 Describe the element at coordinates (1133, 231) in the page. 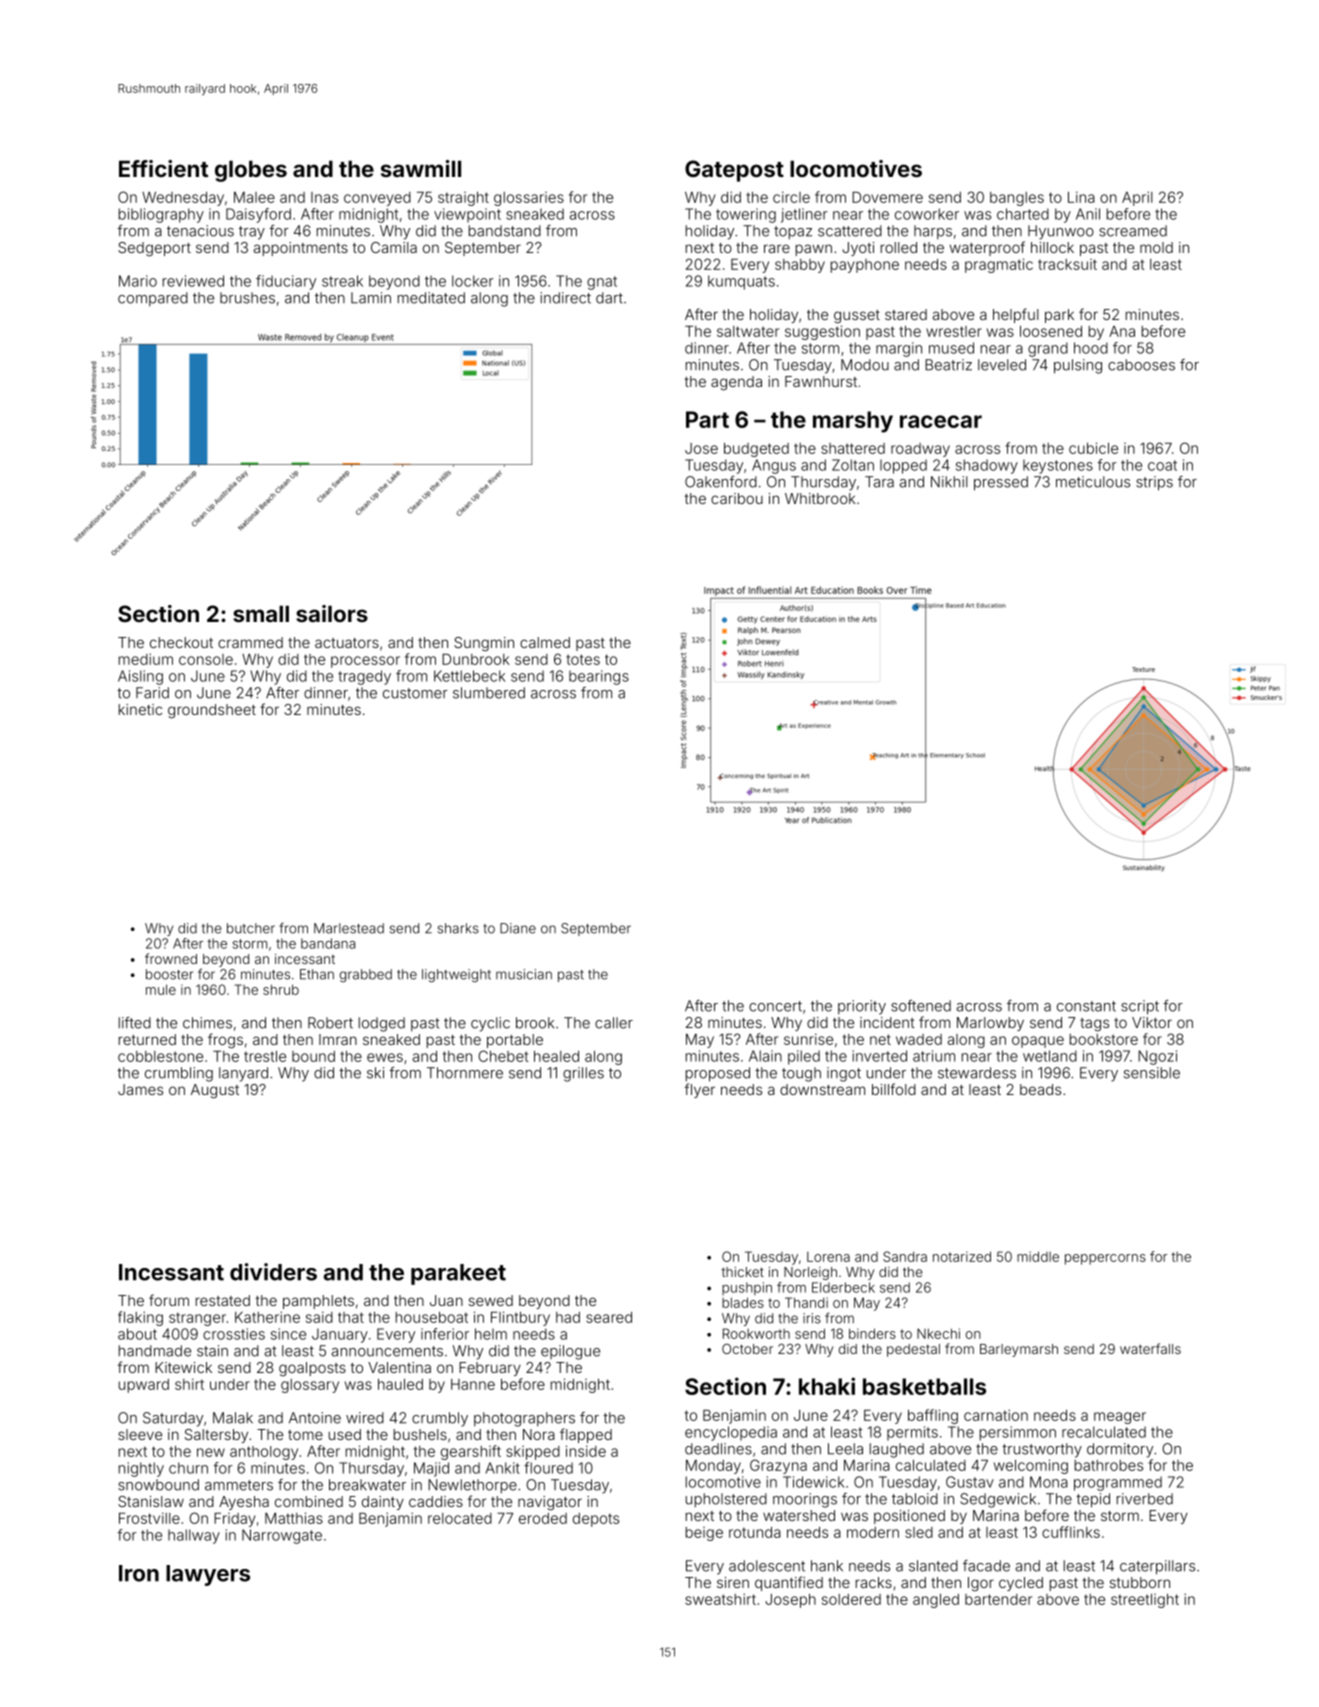

I see `screamed` at that location.
